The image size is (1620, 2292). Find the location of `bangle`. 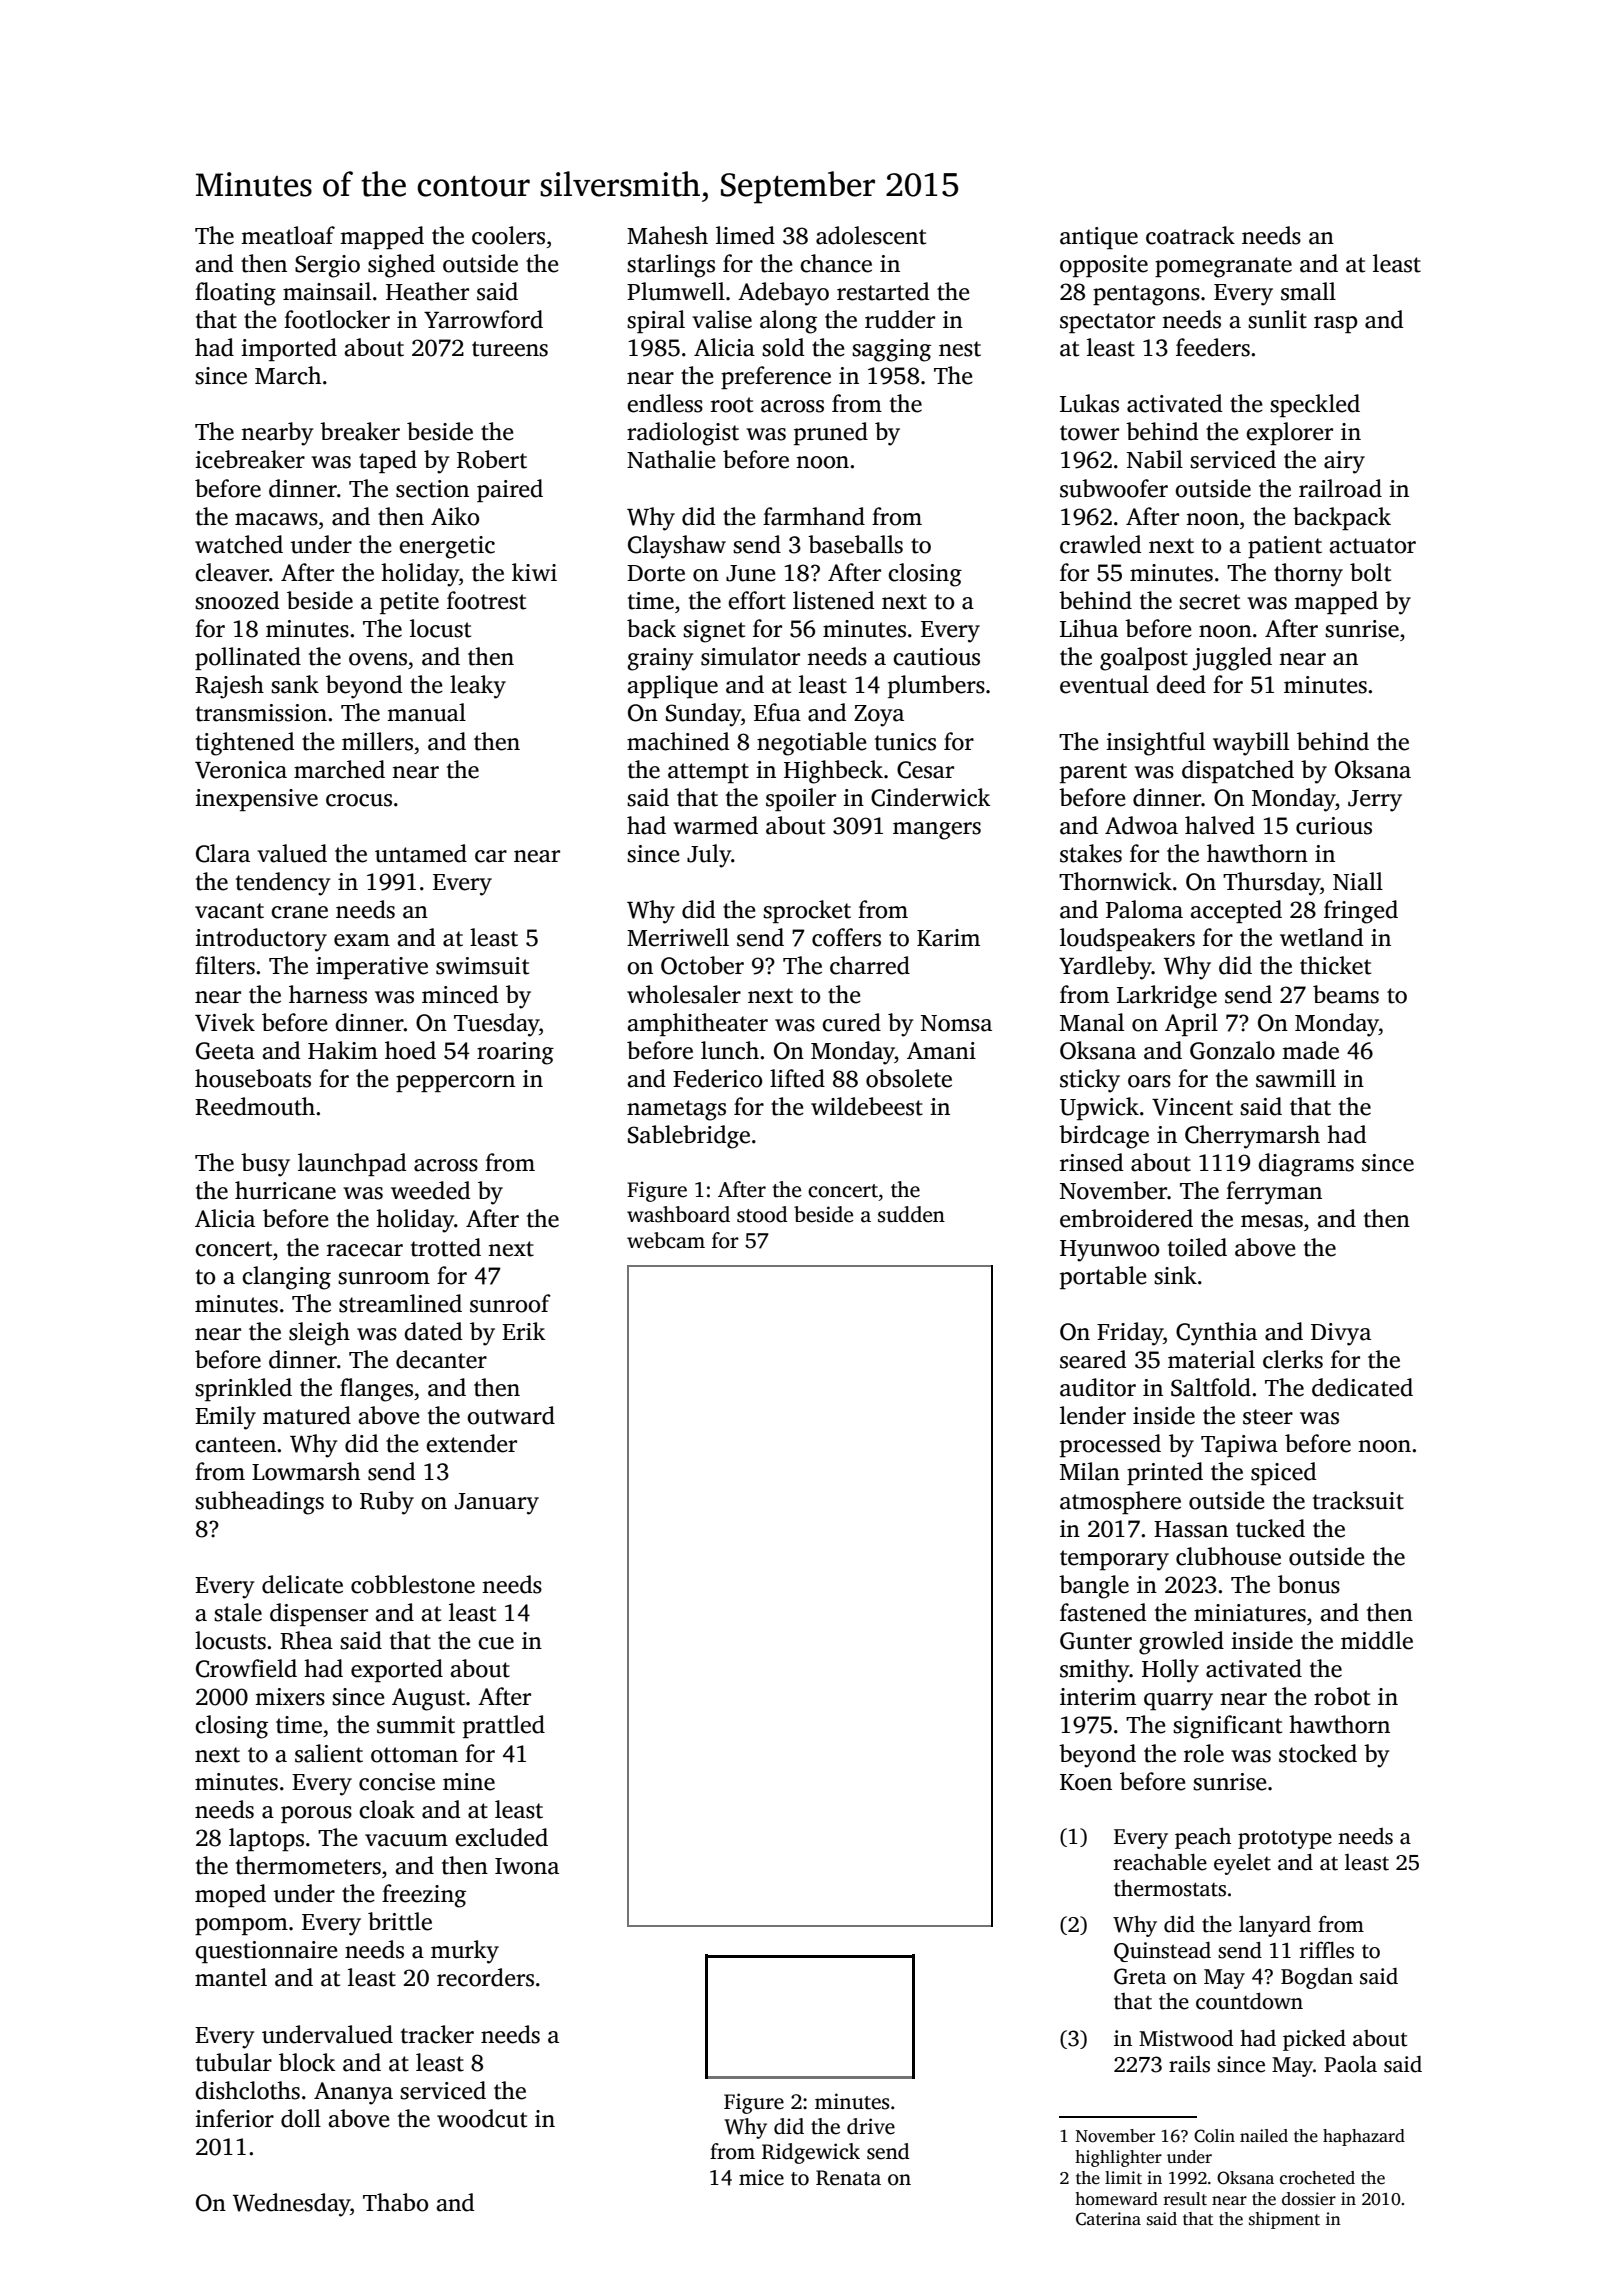

bangle is located at coordinates (1094, 1587).
